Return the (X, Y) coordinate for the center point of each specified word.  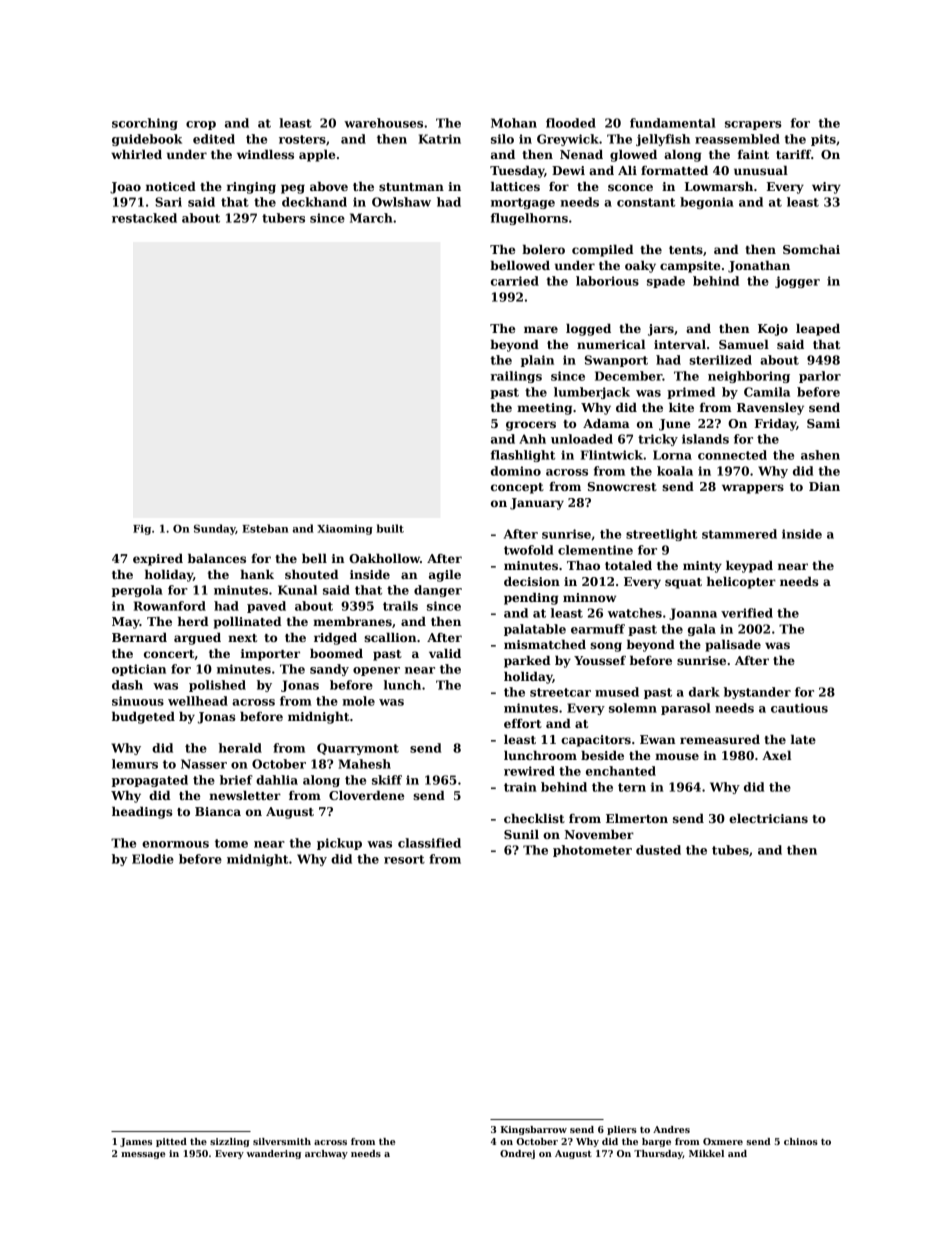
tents (686, 250)
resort (404, 859)
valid (445, 653)
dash (127, 685)
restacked (144, 218)
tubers (283, 218)
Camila (767, 392)
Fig (142, 530)
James (136, 1142)
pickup (339, 844)
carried (515, 281)
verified (747, 613)
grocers (531, 426)
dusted (658, 850)
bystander (757, 693)
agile (445, 575)
